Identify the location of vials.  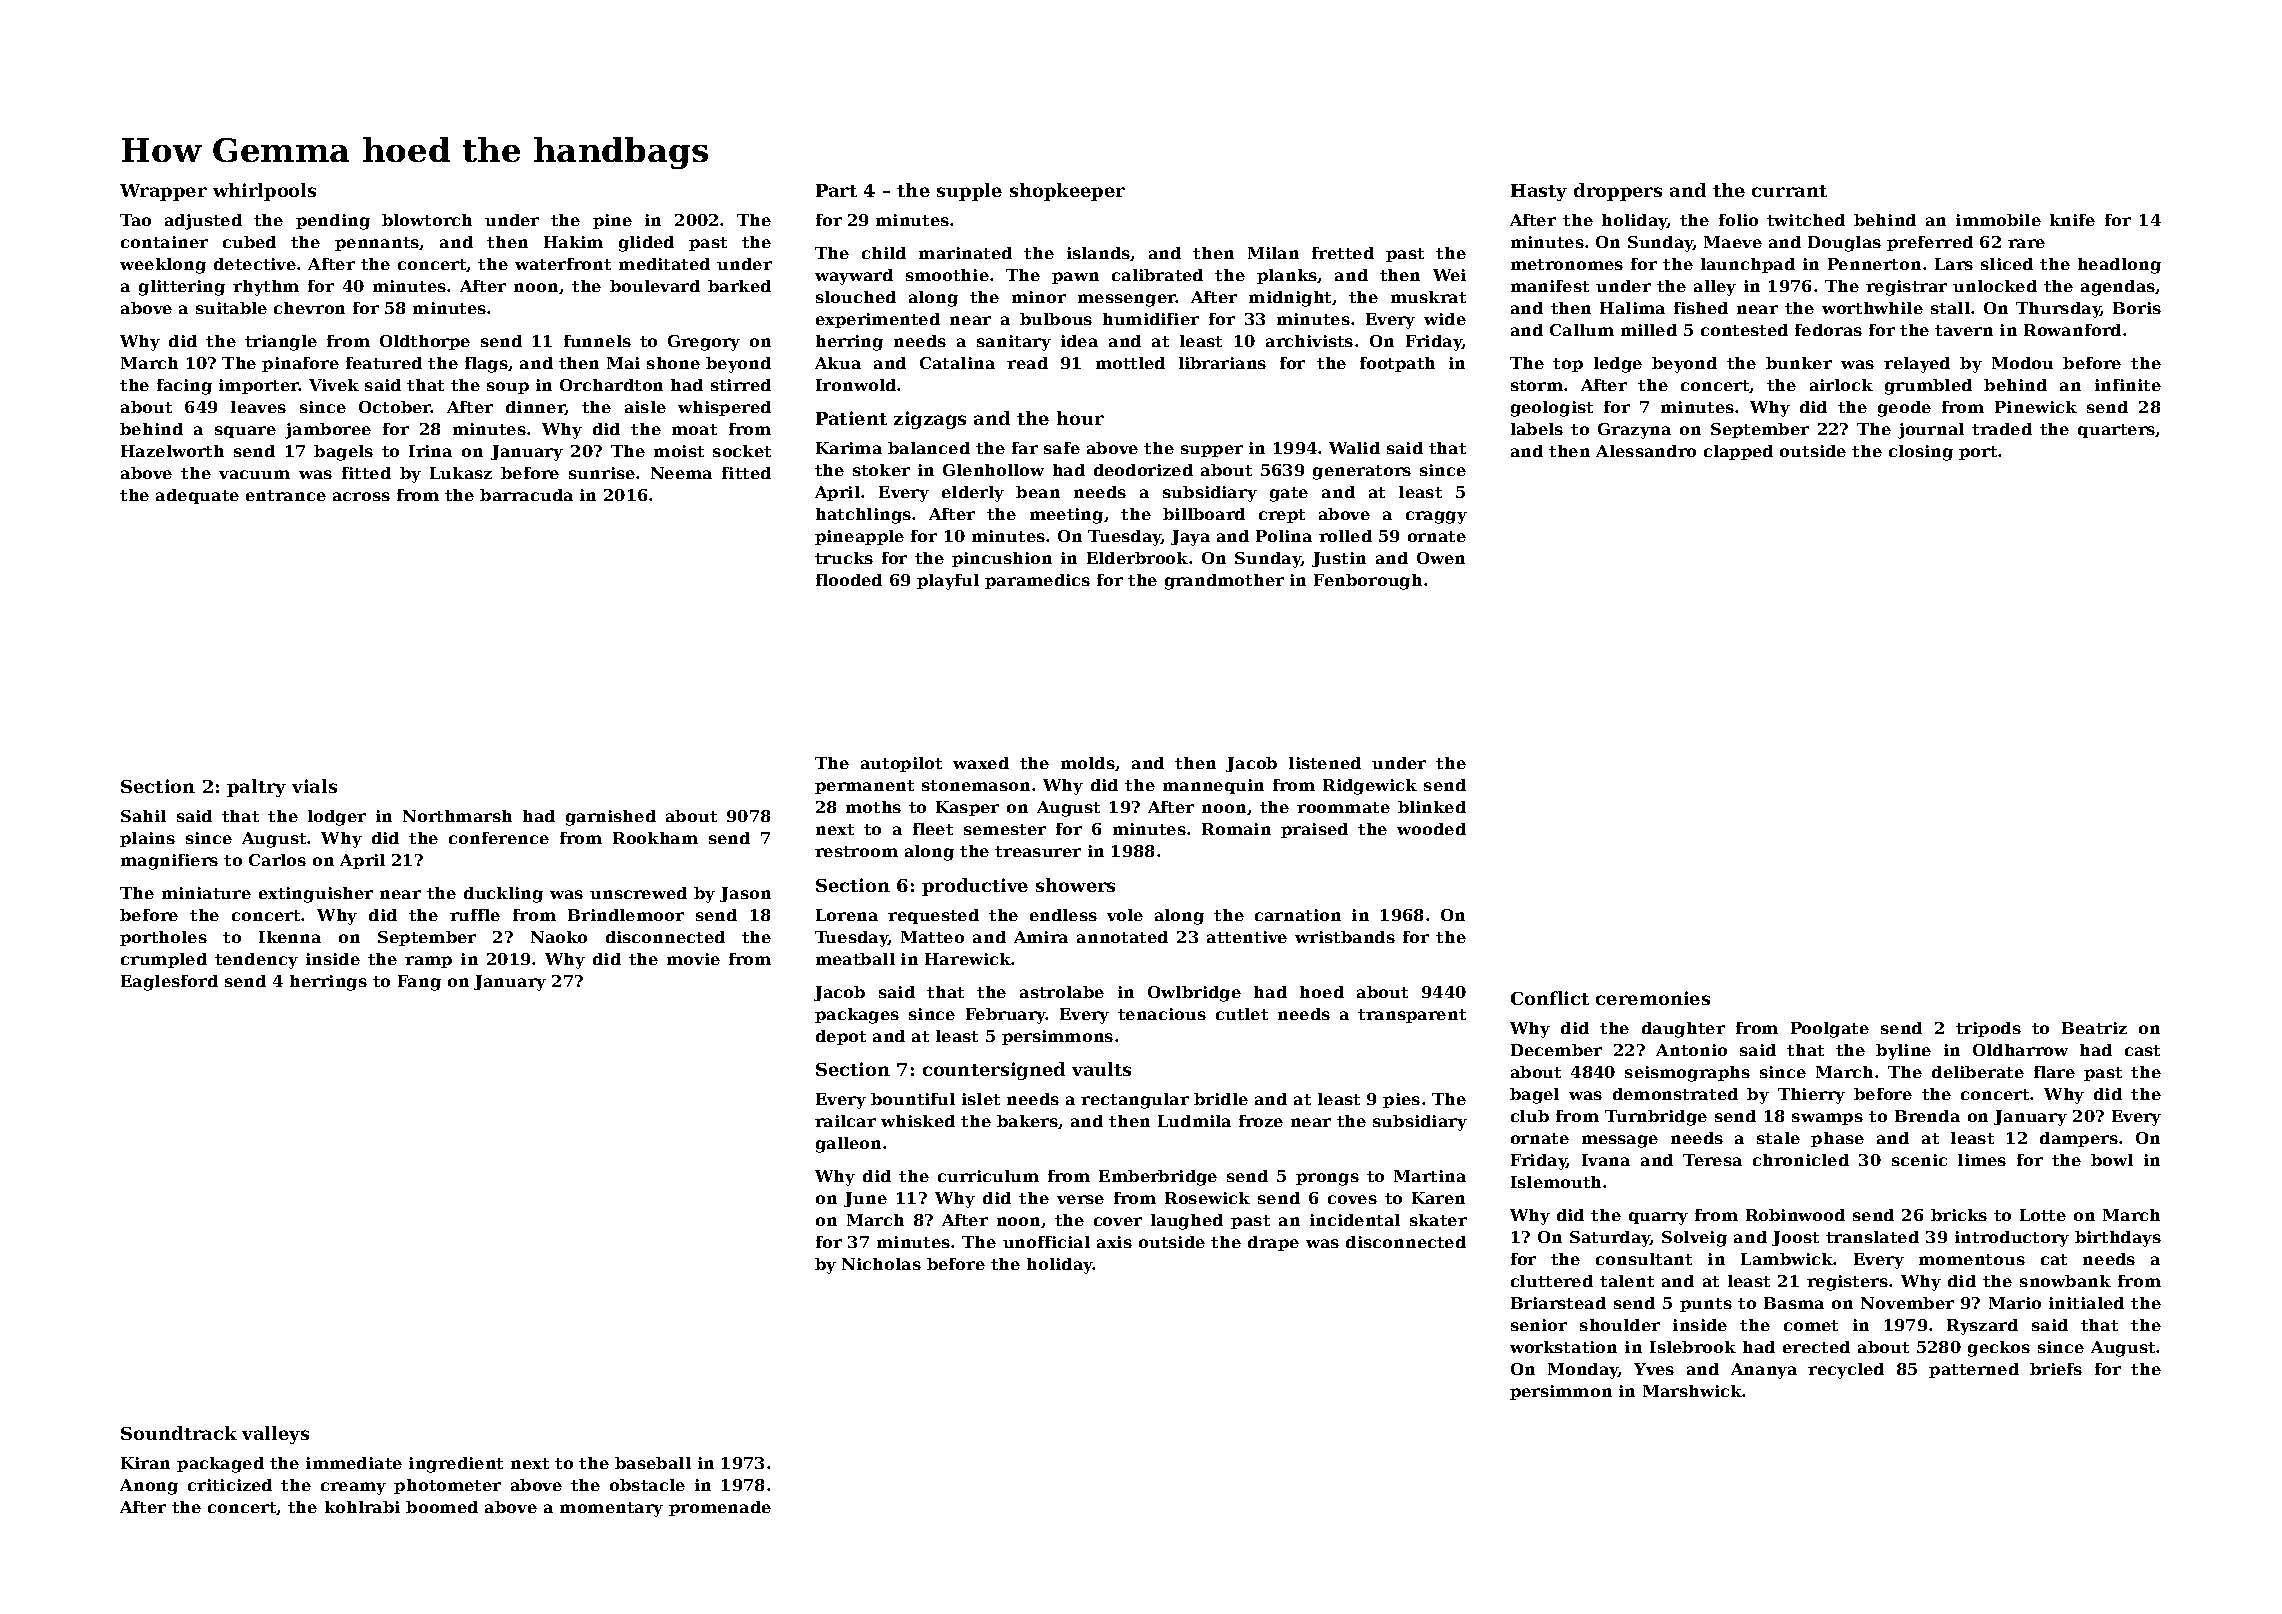
(314, 786).
